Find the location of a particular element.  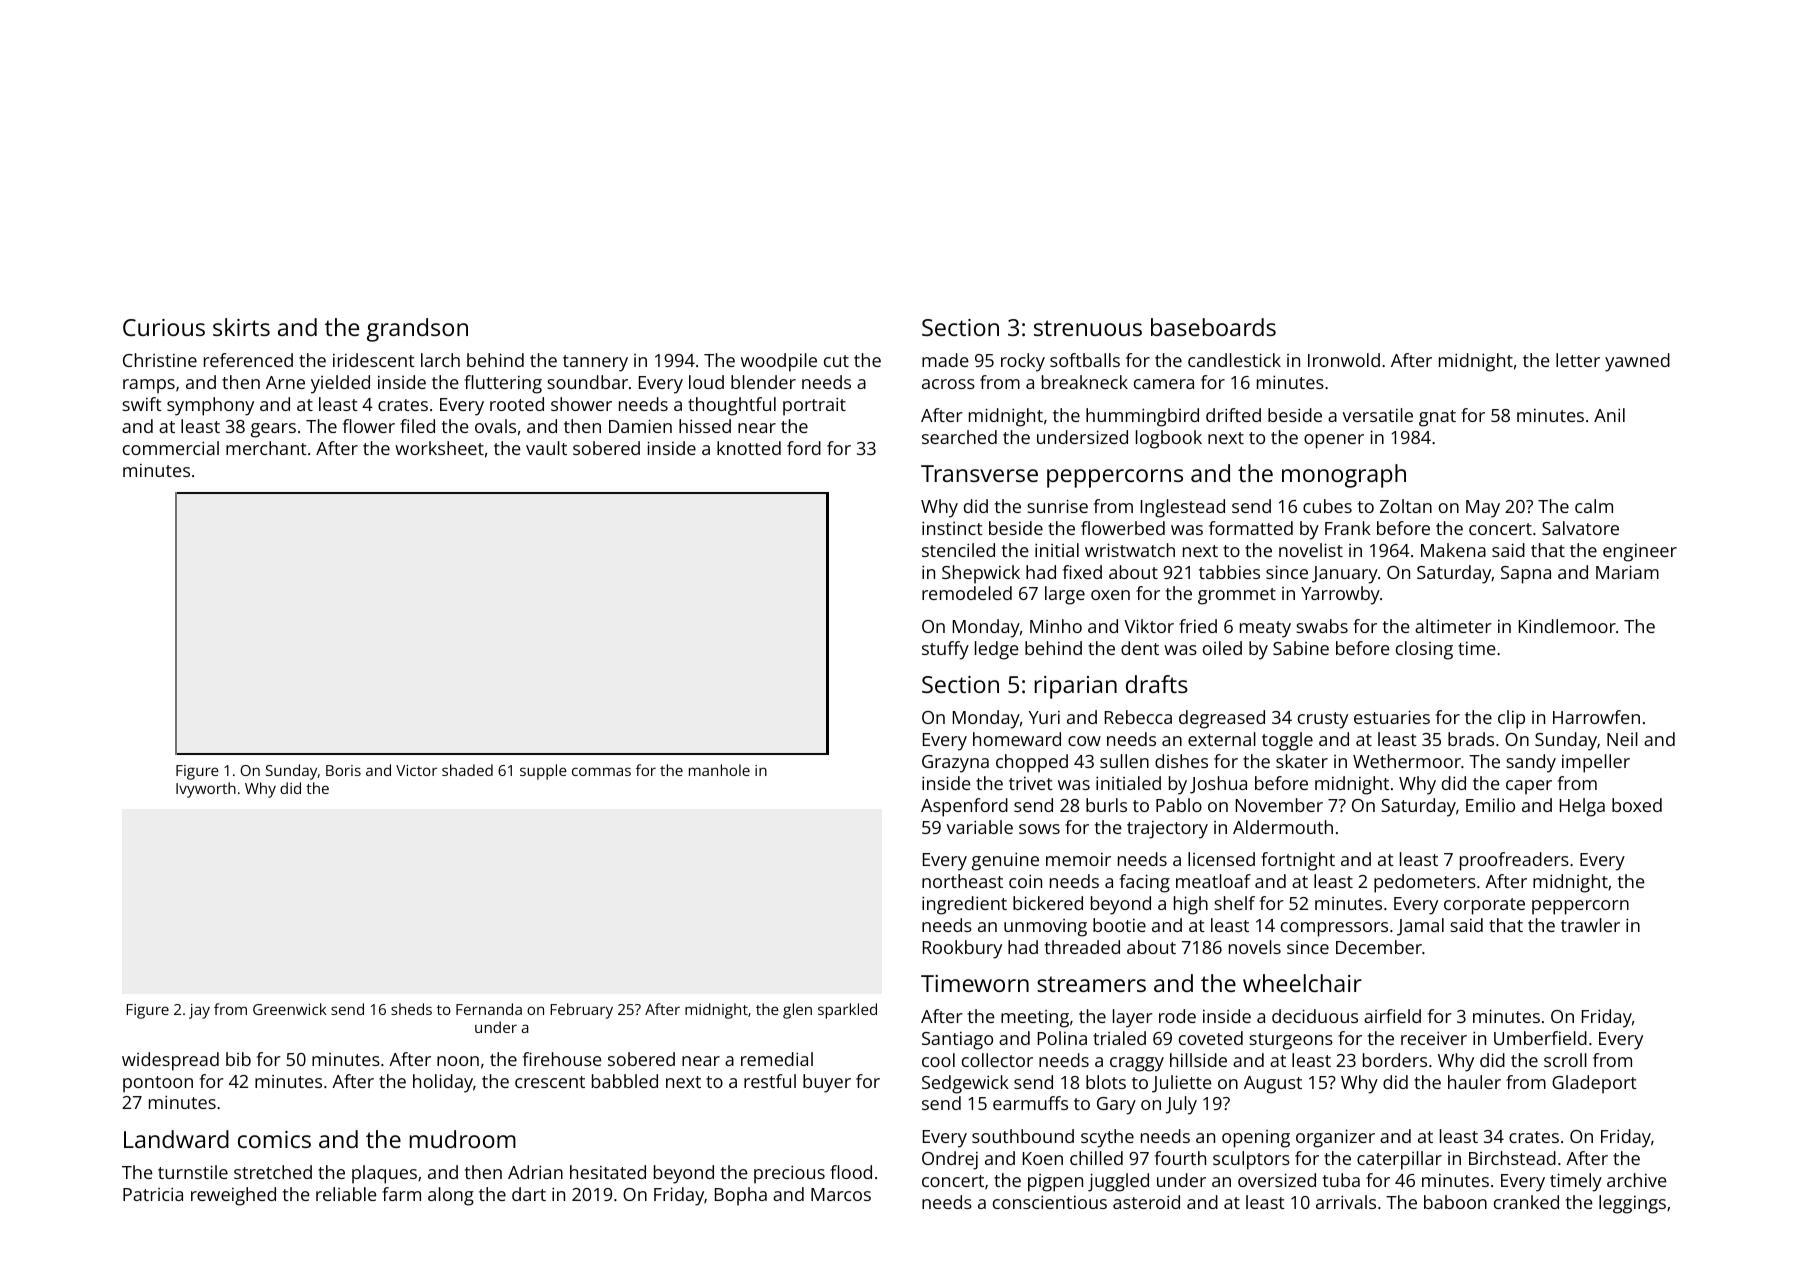

ledge is located at coordinates (997, 650).
